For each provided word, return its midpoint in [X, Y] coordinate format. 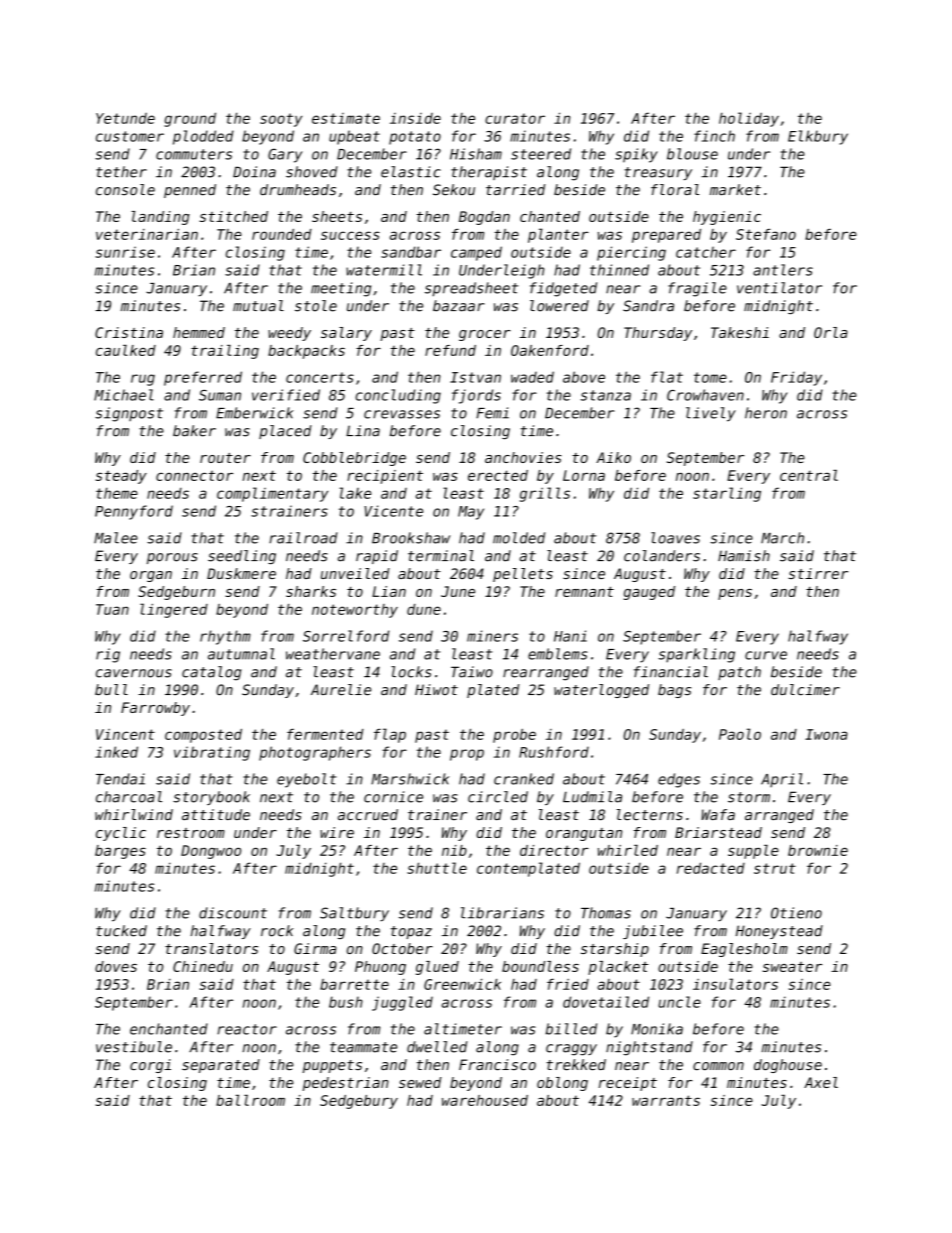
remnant [584, 591]
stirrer [818, 573]
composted [203, 736]
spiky [636, 155]
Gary [285, 155]
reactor [247, 1029]
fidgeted [563, 289]
